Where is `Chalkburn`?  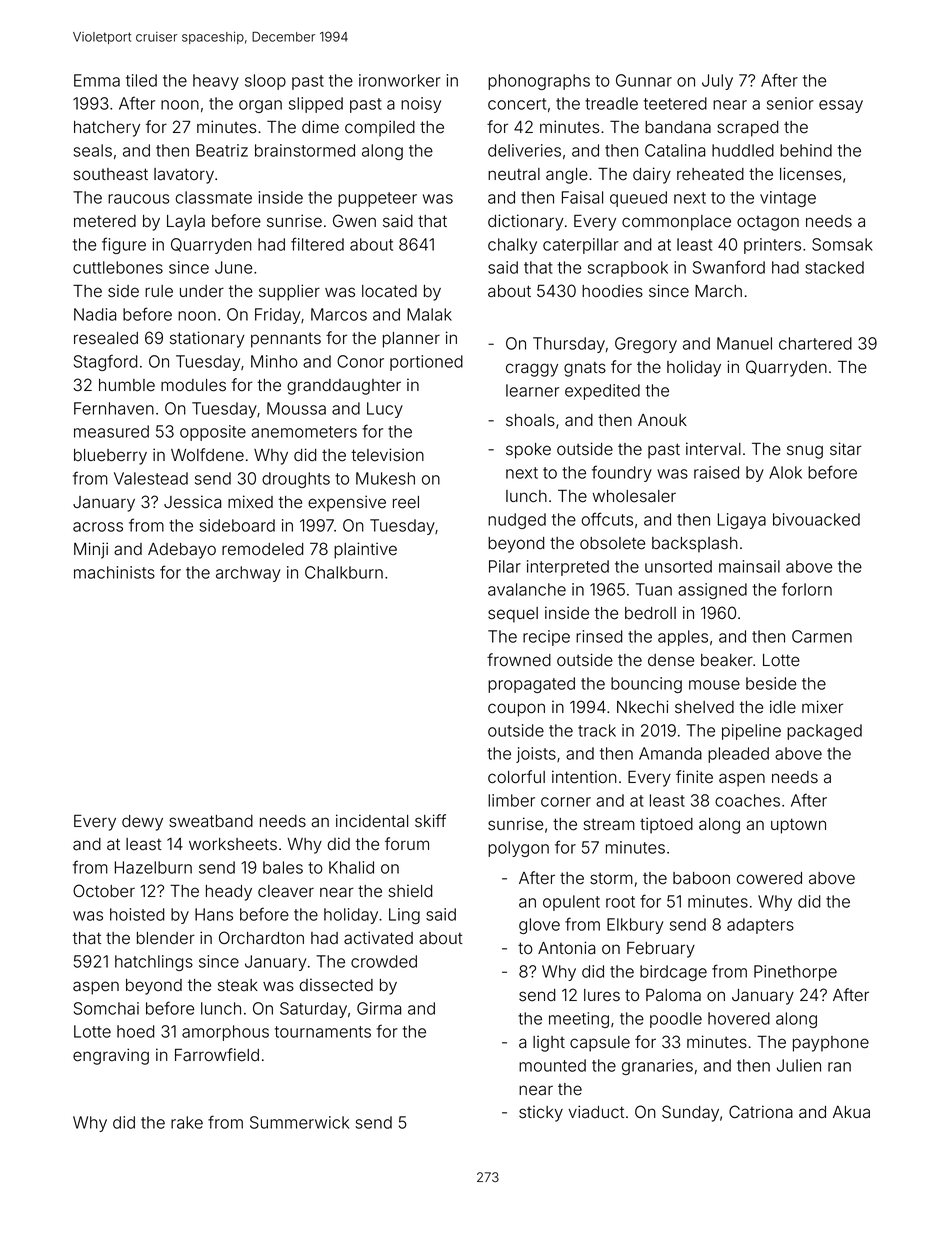
Chalkburn is located at coordinates (344, 572).
